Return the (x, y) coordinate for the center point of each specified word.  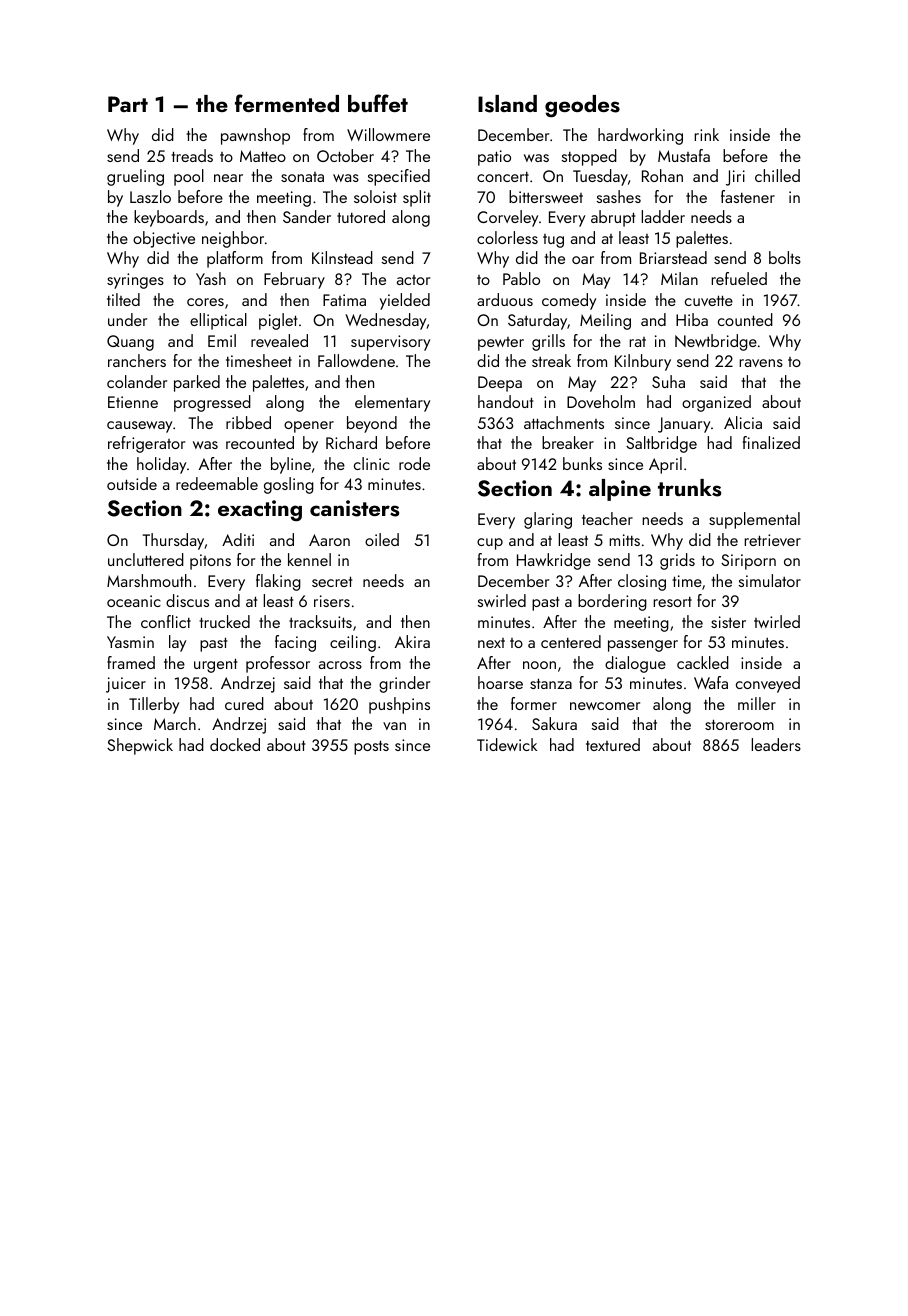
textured (613, 744)
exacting (260, 511)
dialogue (635, 664)
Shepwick (140, 746)
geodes (582, 106)
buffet (378, 103)
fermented (287, 103)
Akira (412, 641)
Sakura (554, 723)
